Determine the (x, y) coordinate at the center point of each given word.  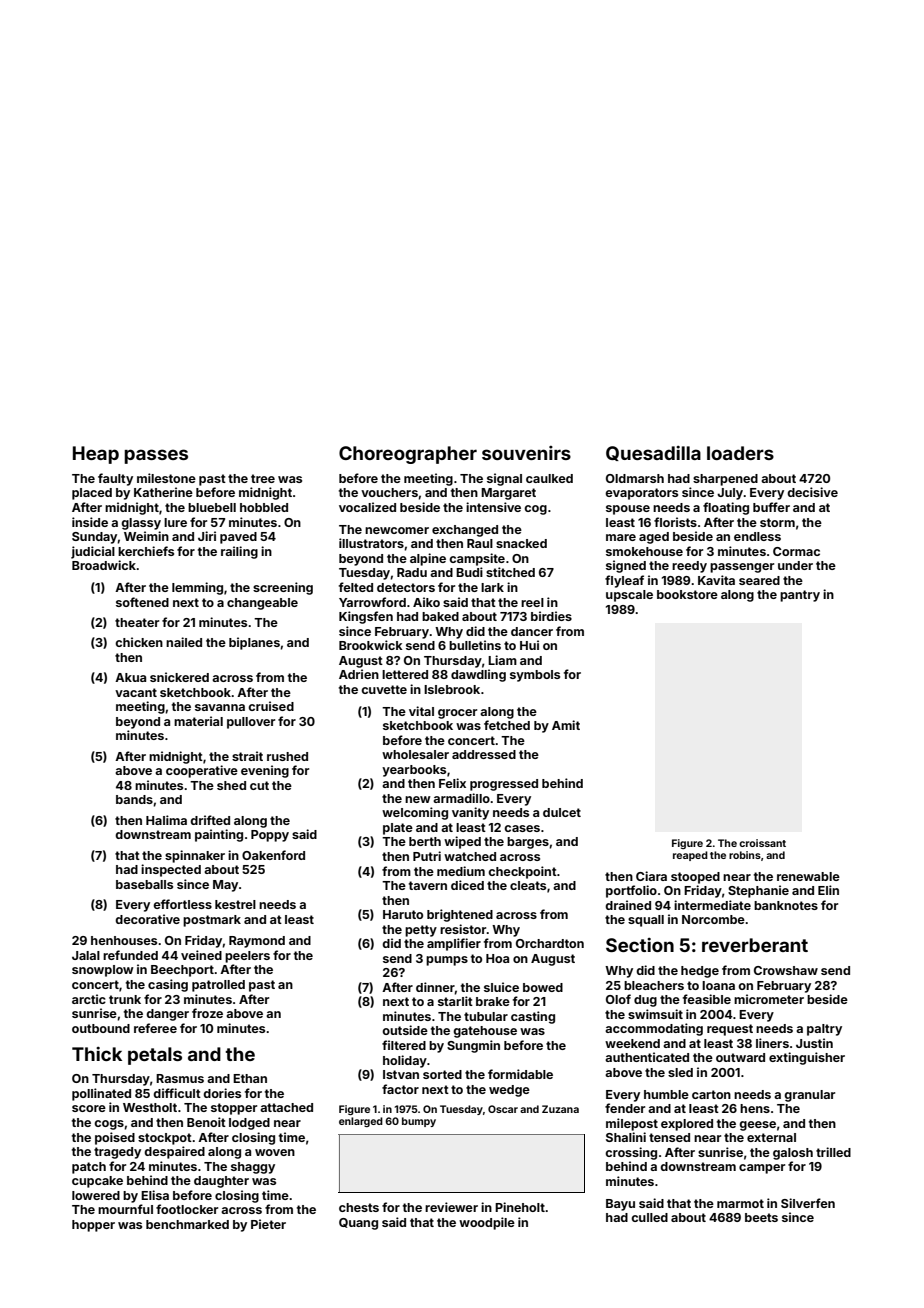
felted (356, 587)
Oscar (503, 1109)
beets (761, 1217)
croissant (762, 843)
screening (283, 588)
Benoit (206, 1122)
